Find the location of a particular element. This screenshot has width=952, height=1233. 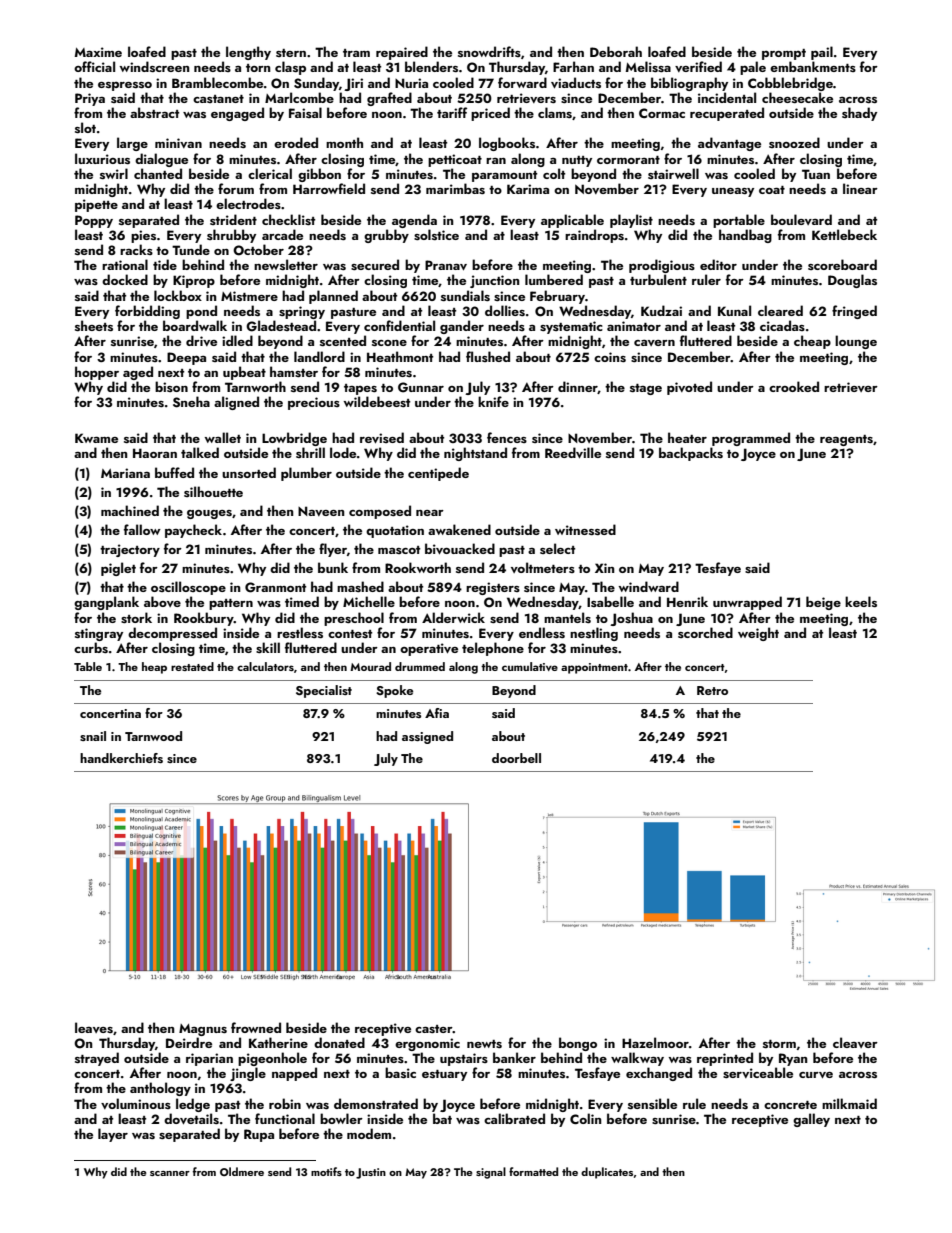

scanner is located at coordinates (170, 1173).
